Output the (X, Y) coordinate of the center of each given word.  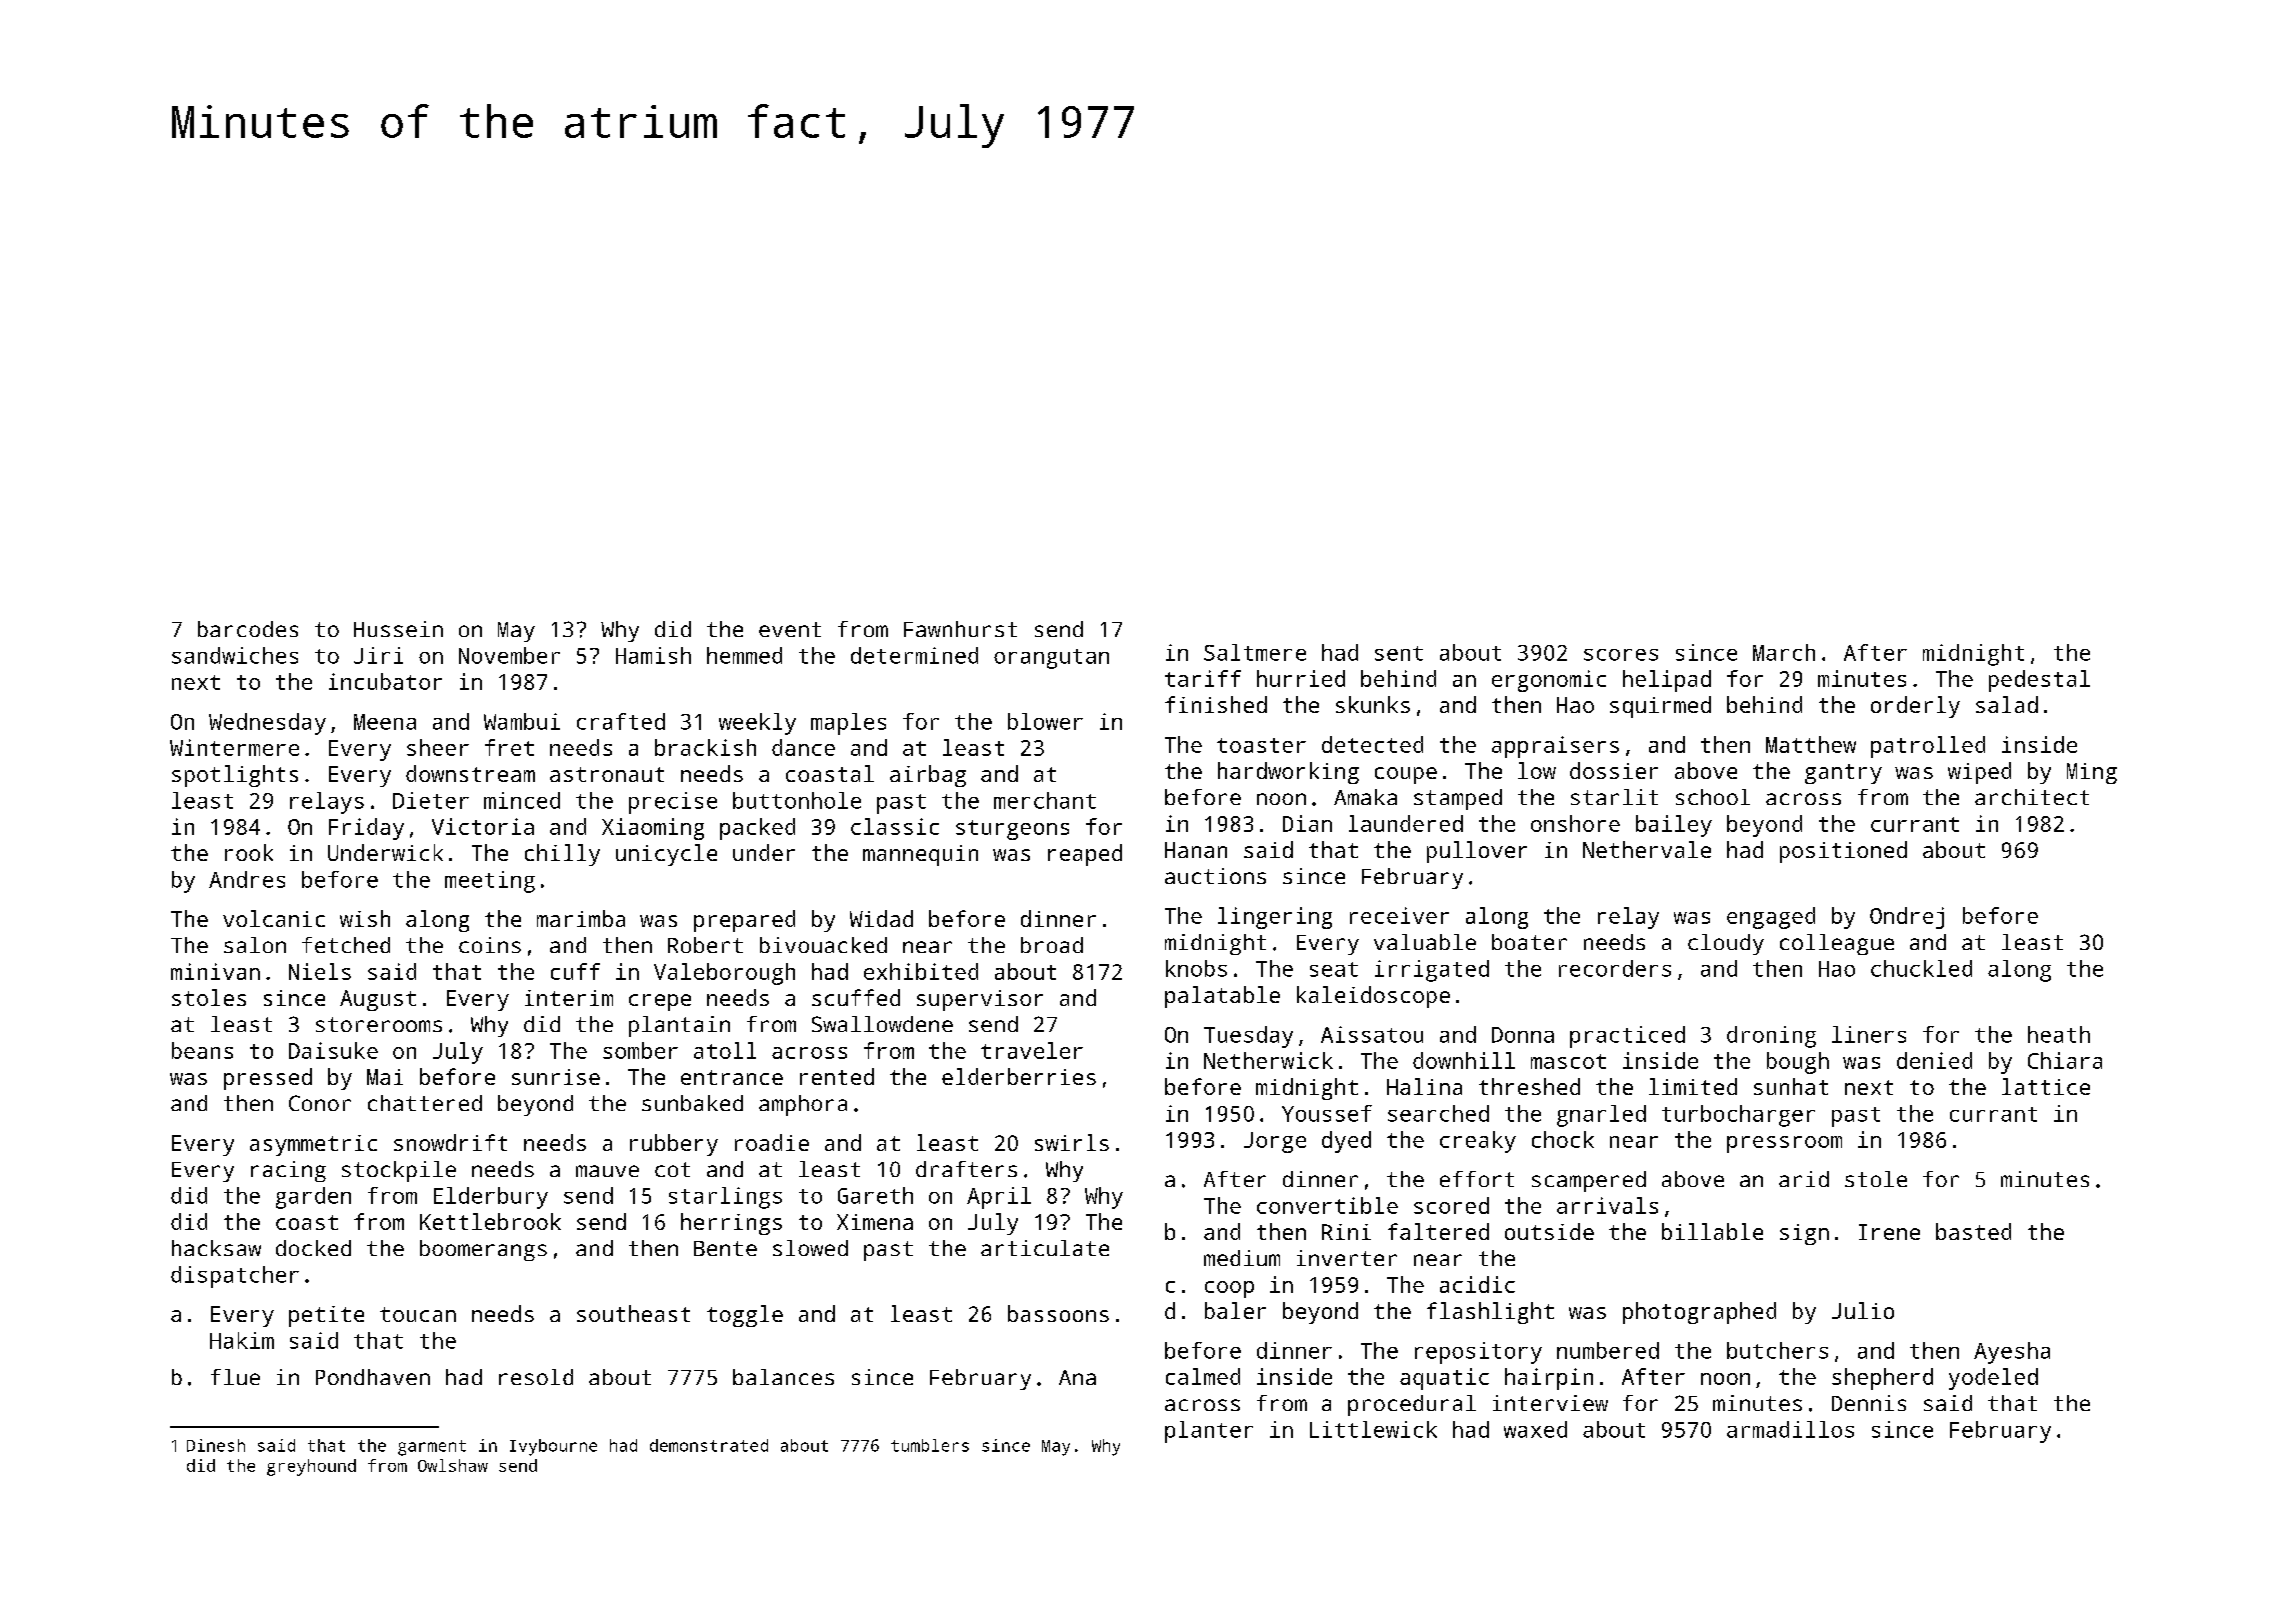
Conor (320, 1103)
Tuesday (1248, 1037)
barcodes (248, 629)
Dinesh (216, 1445)
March (1784, 652)
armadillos (1790, 1429)
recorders (1615, 968)
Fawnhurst (960, 629)
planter (1209, 1432)
